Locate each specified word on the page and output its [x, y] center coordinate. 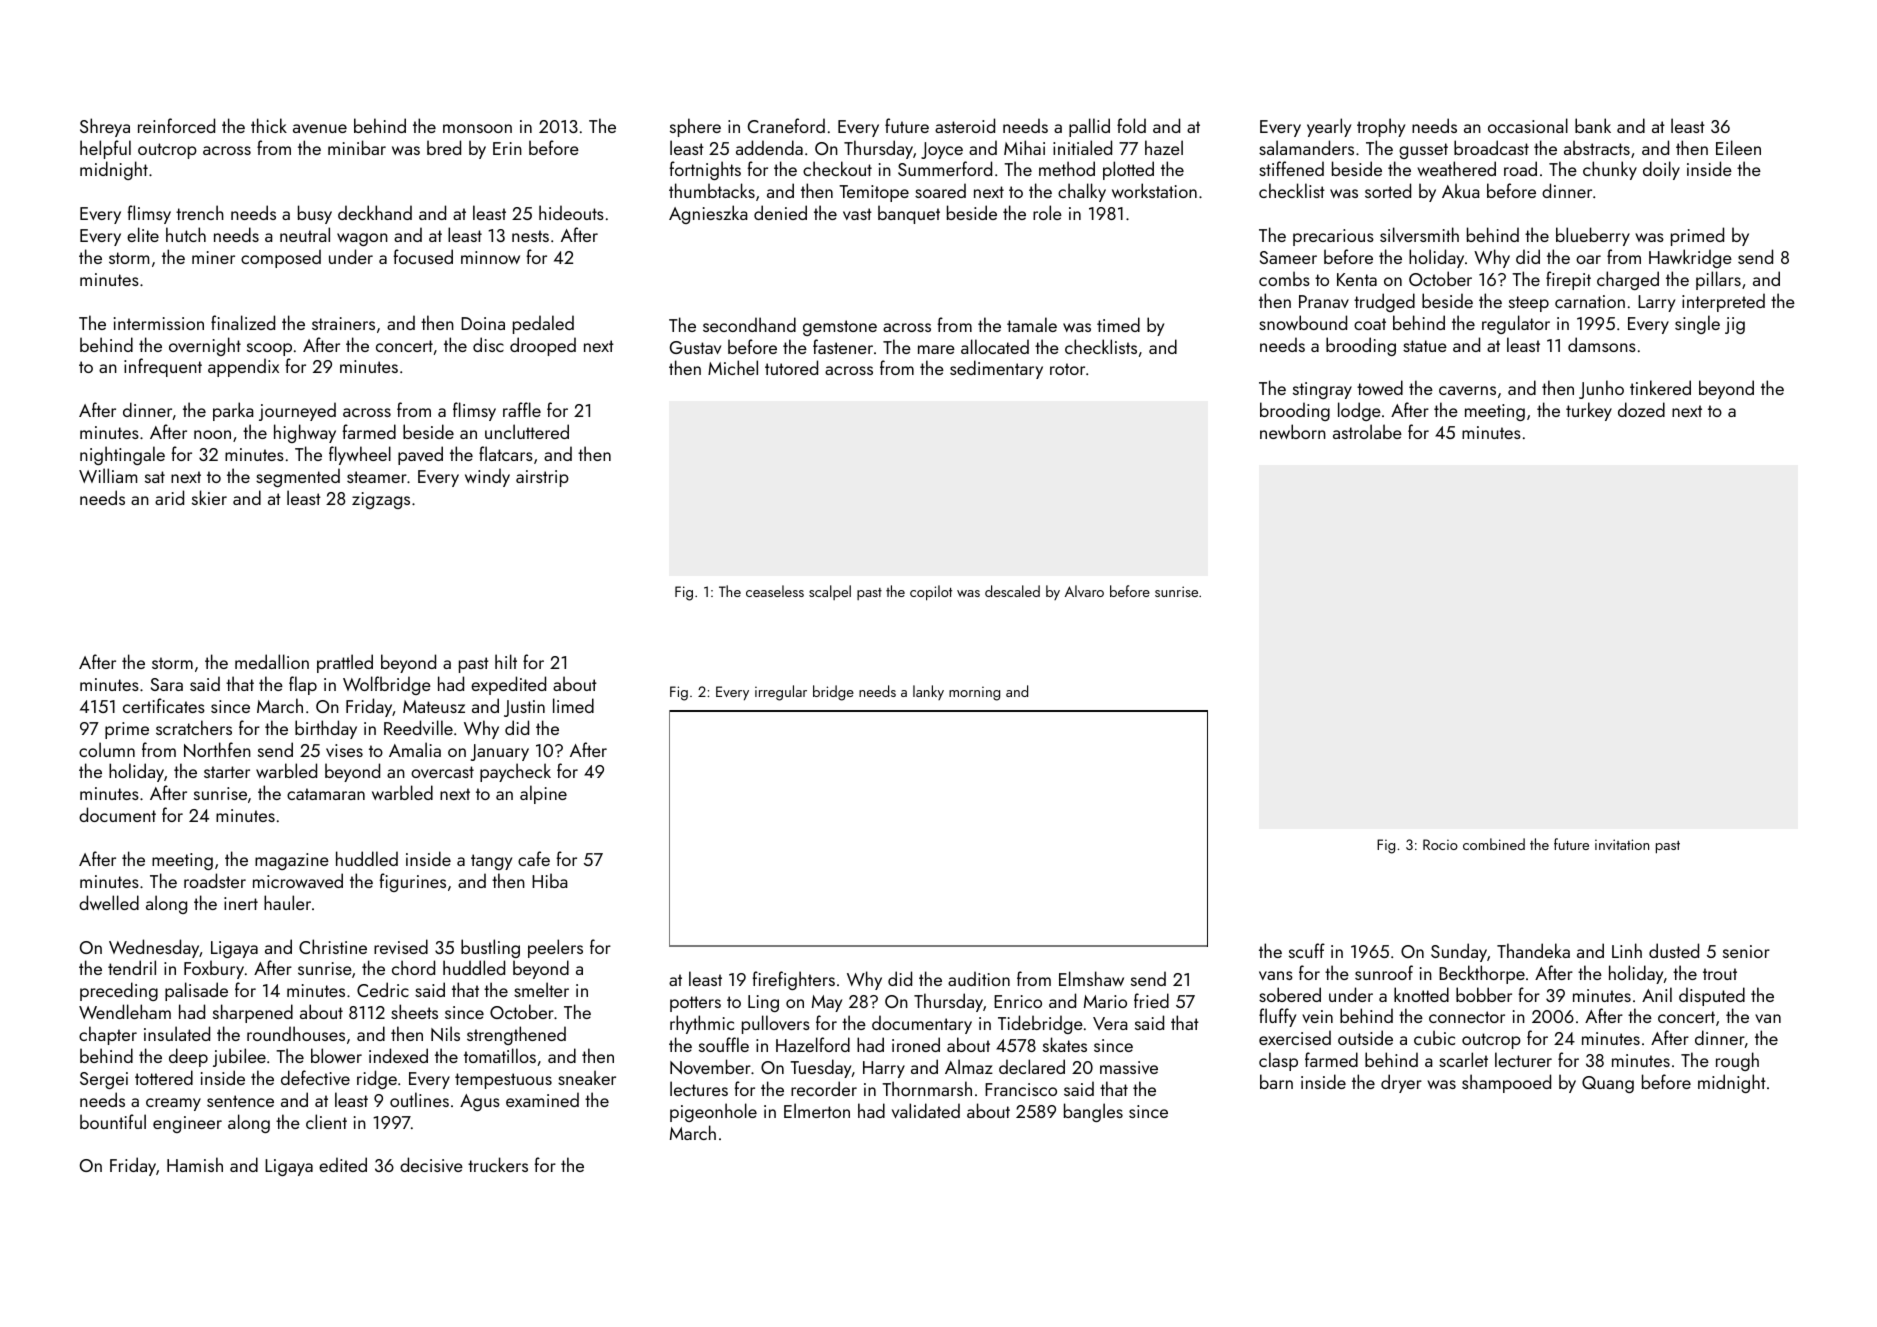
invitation [1622, 844]
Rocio [1440, 844]
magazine [292, 861]
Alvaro [1084, 591]
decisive [431, 1164]
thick [269, 125]
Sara [167, 684]
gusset [1423, 151]
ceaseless [775, 591]
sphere [695, 127]
